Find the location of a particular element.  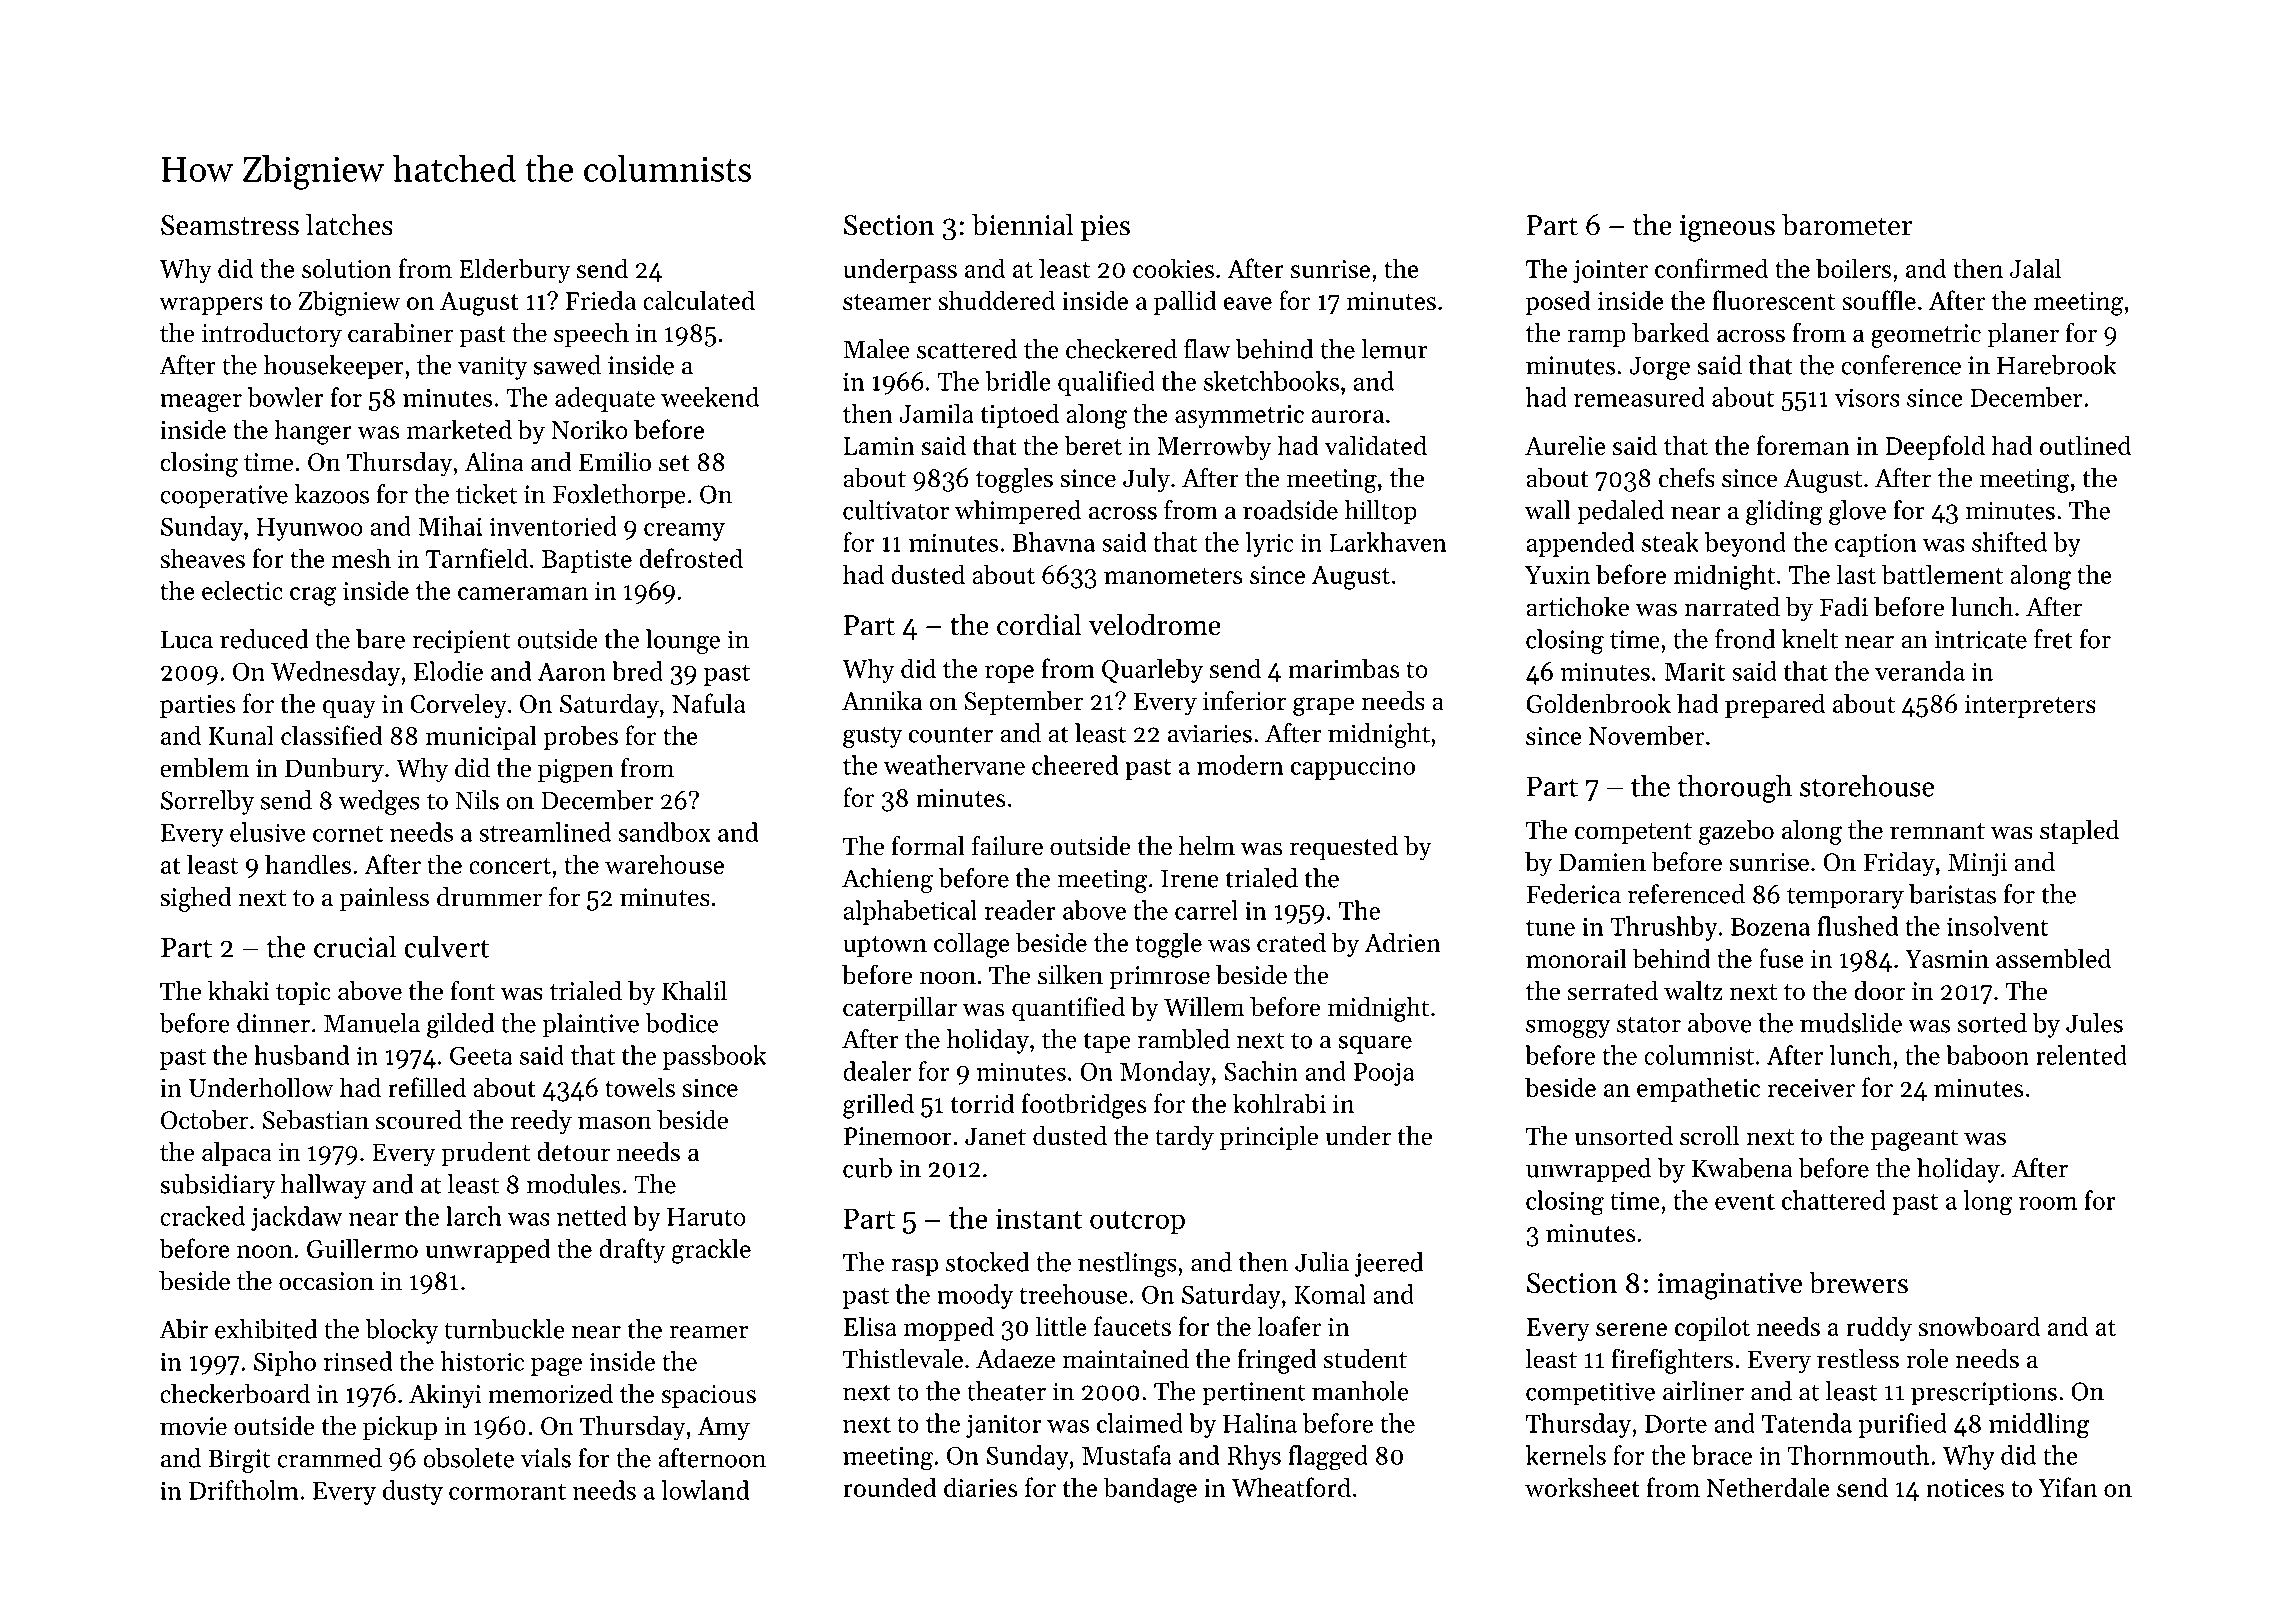

Elisa is located at coordinates (870, 1326).
